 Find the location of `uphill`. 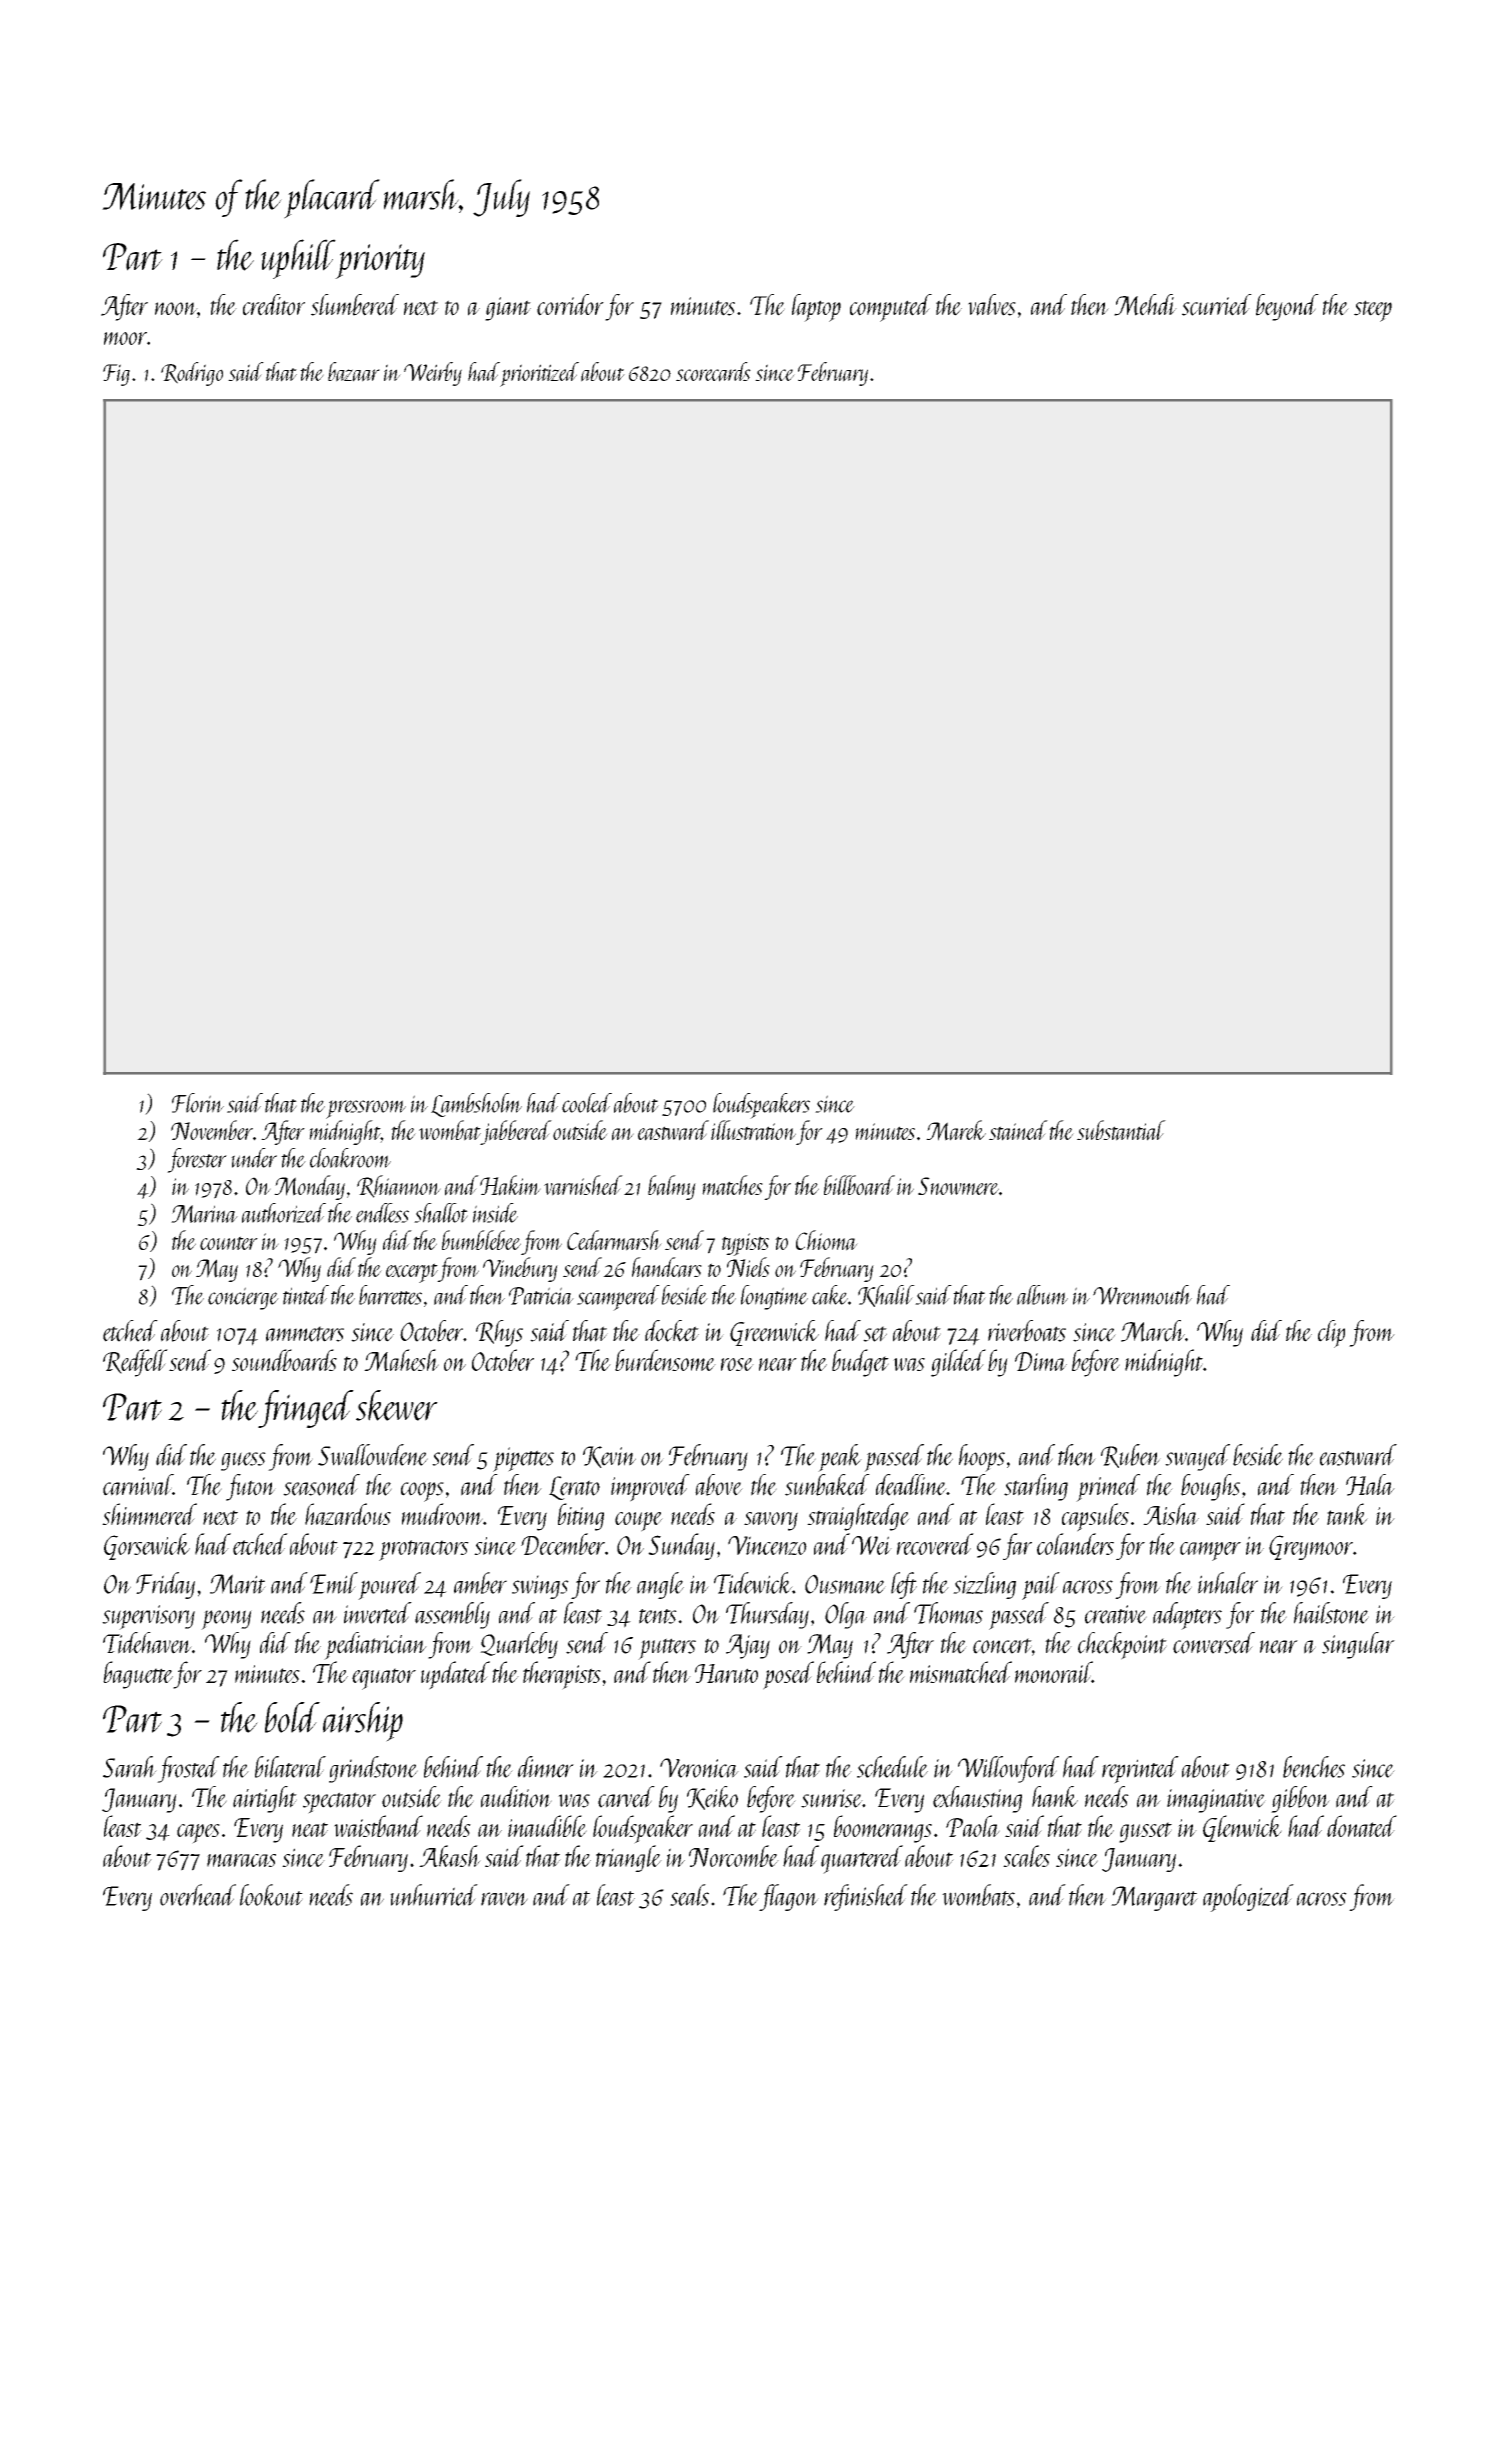

uphill is located at coordinates (298, 259).
